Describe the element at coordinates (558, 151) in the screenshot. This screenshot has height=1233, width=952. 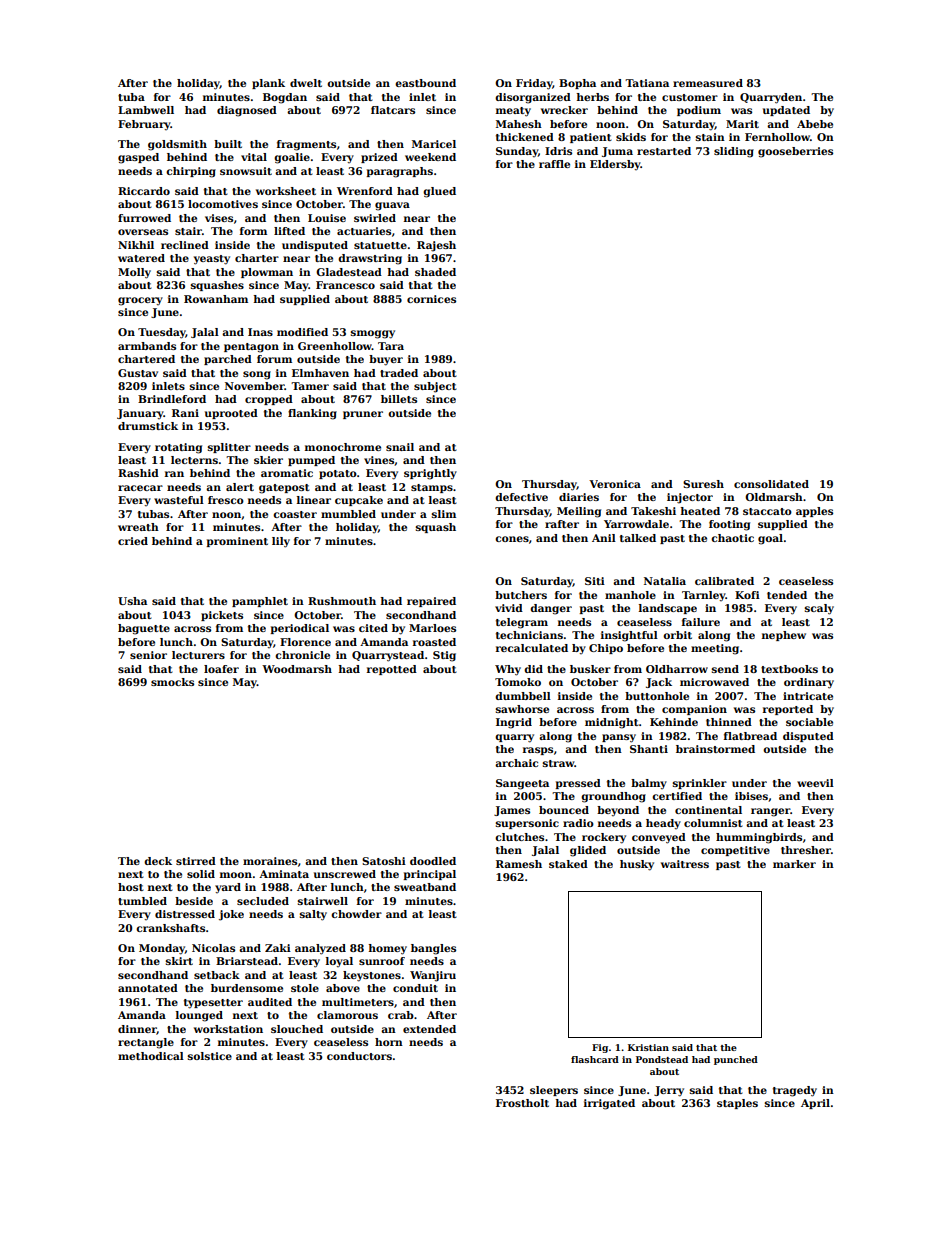
I see `Idris` at that location.
